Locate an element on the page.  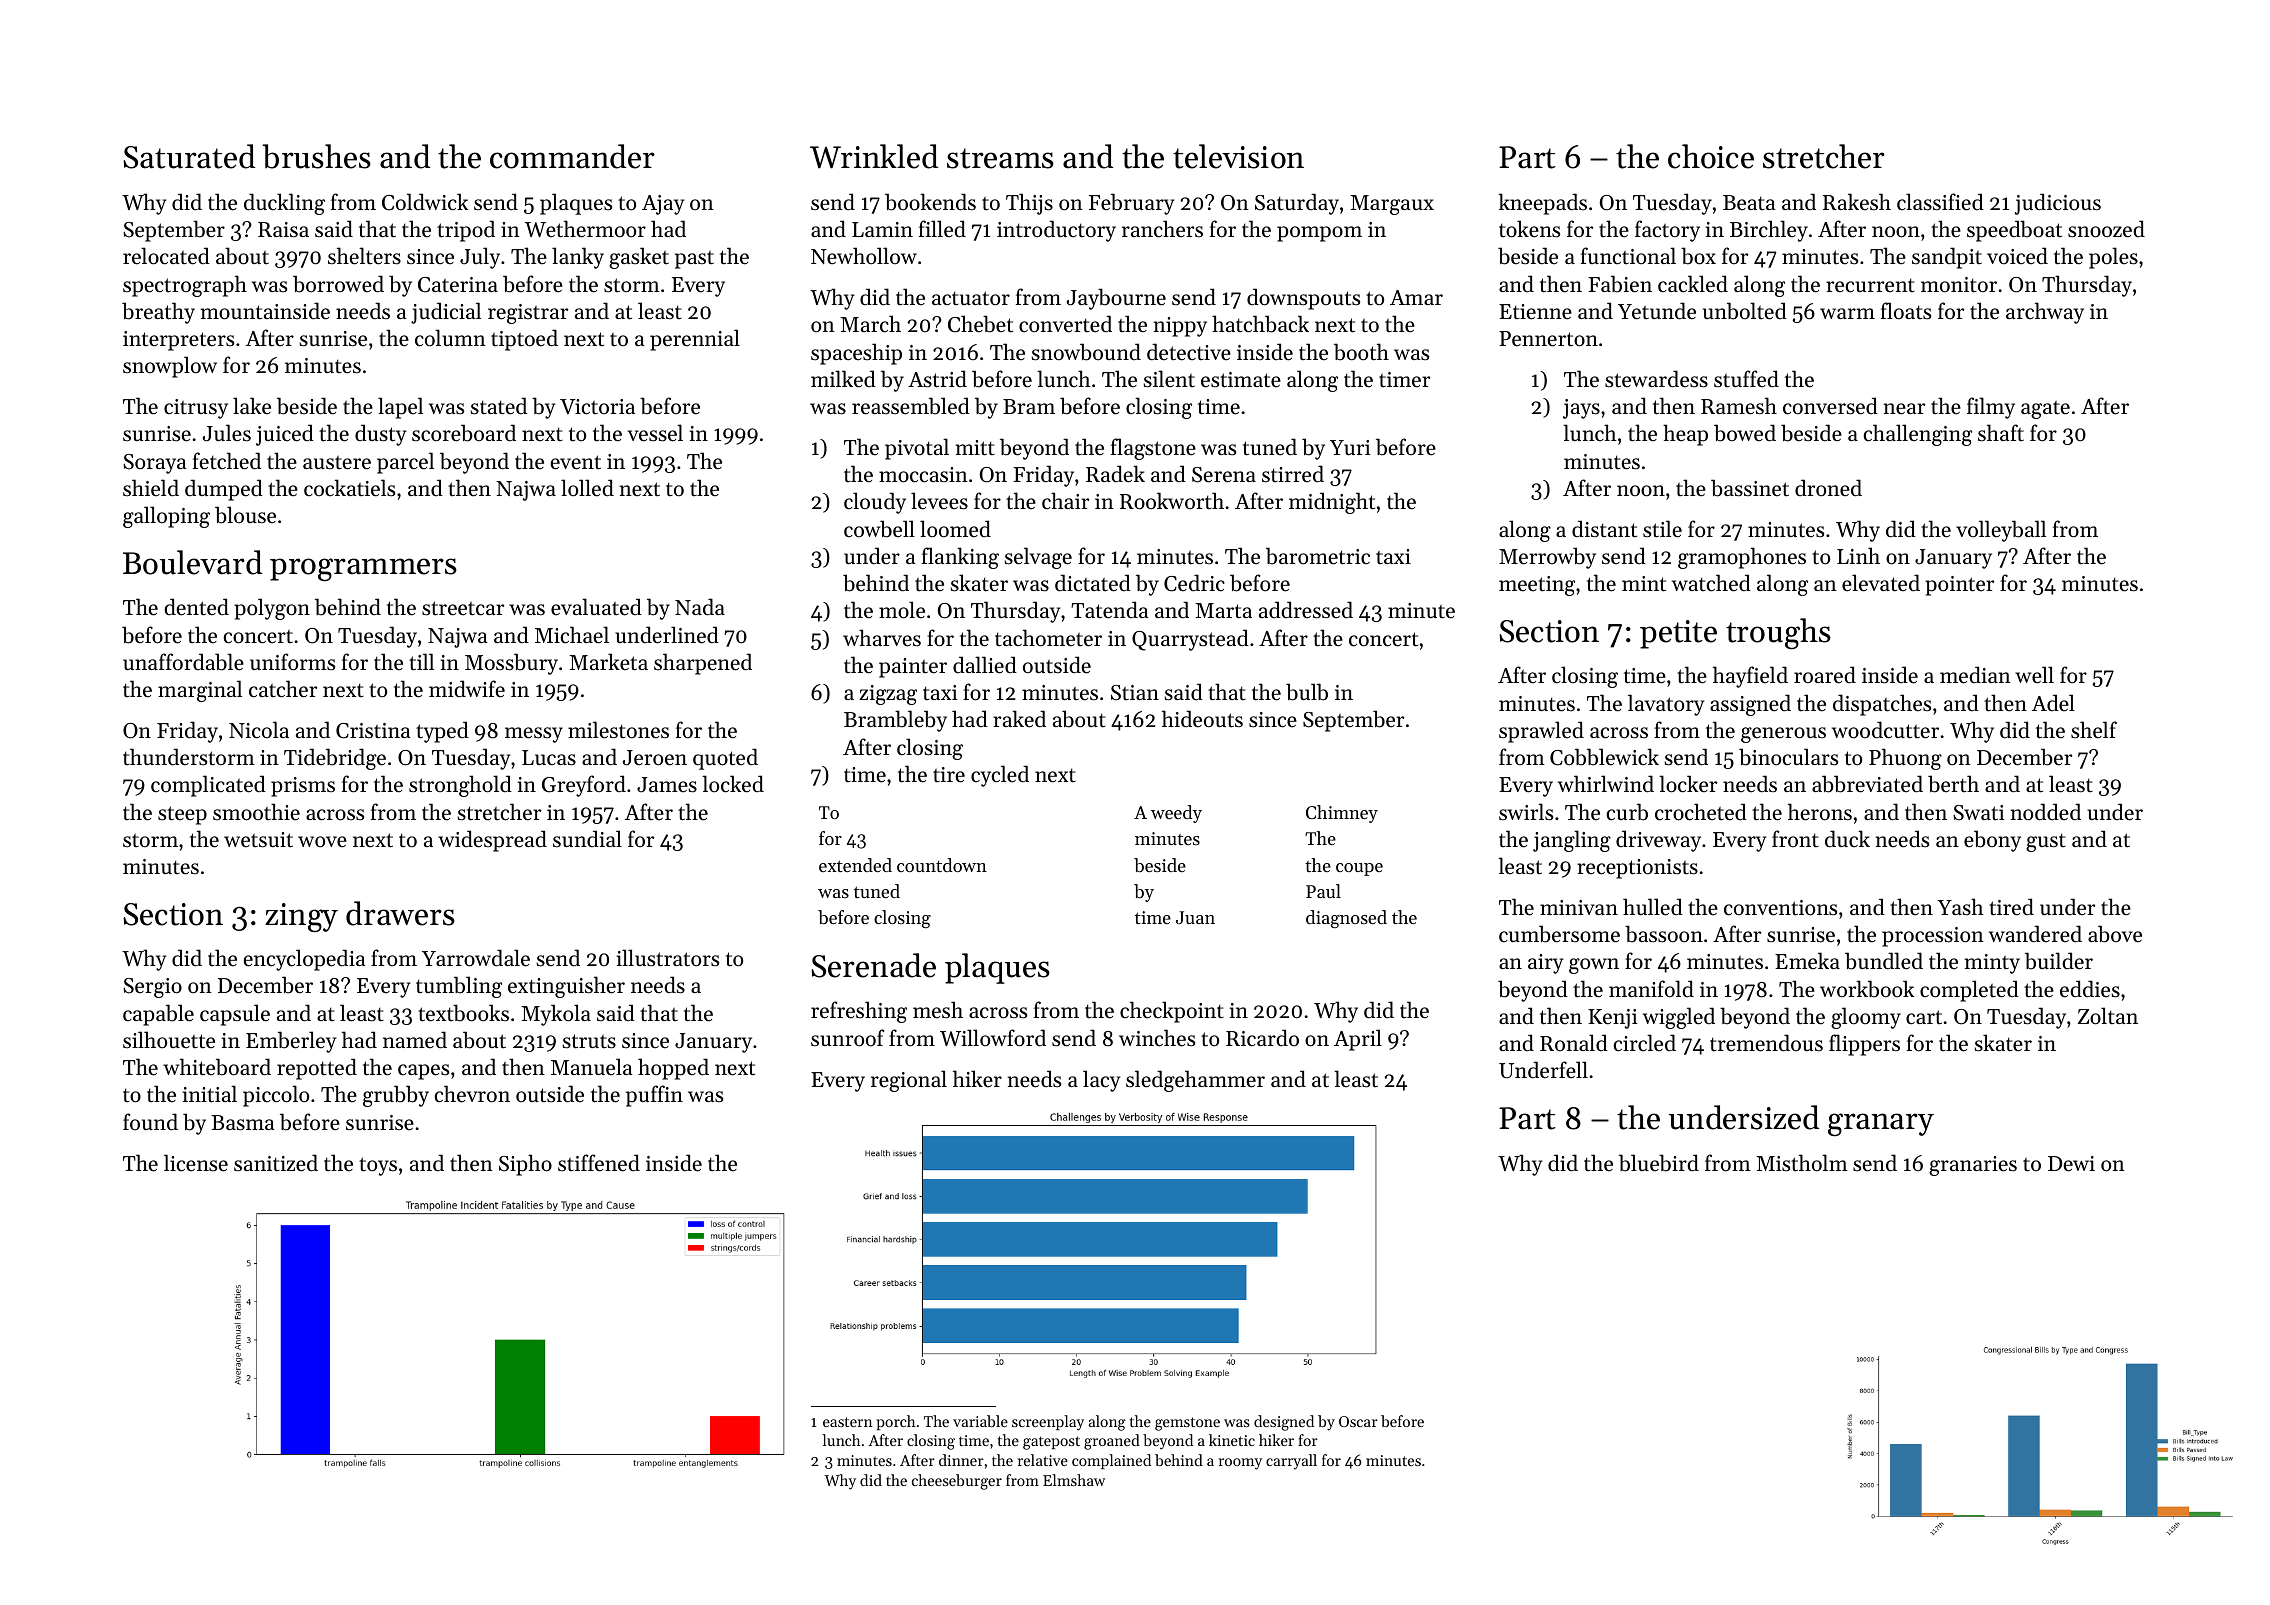
Dewi is located at coordinates (2071, 1164).
